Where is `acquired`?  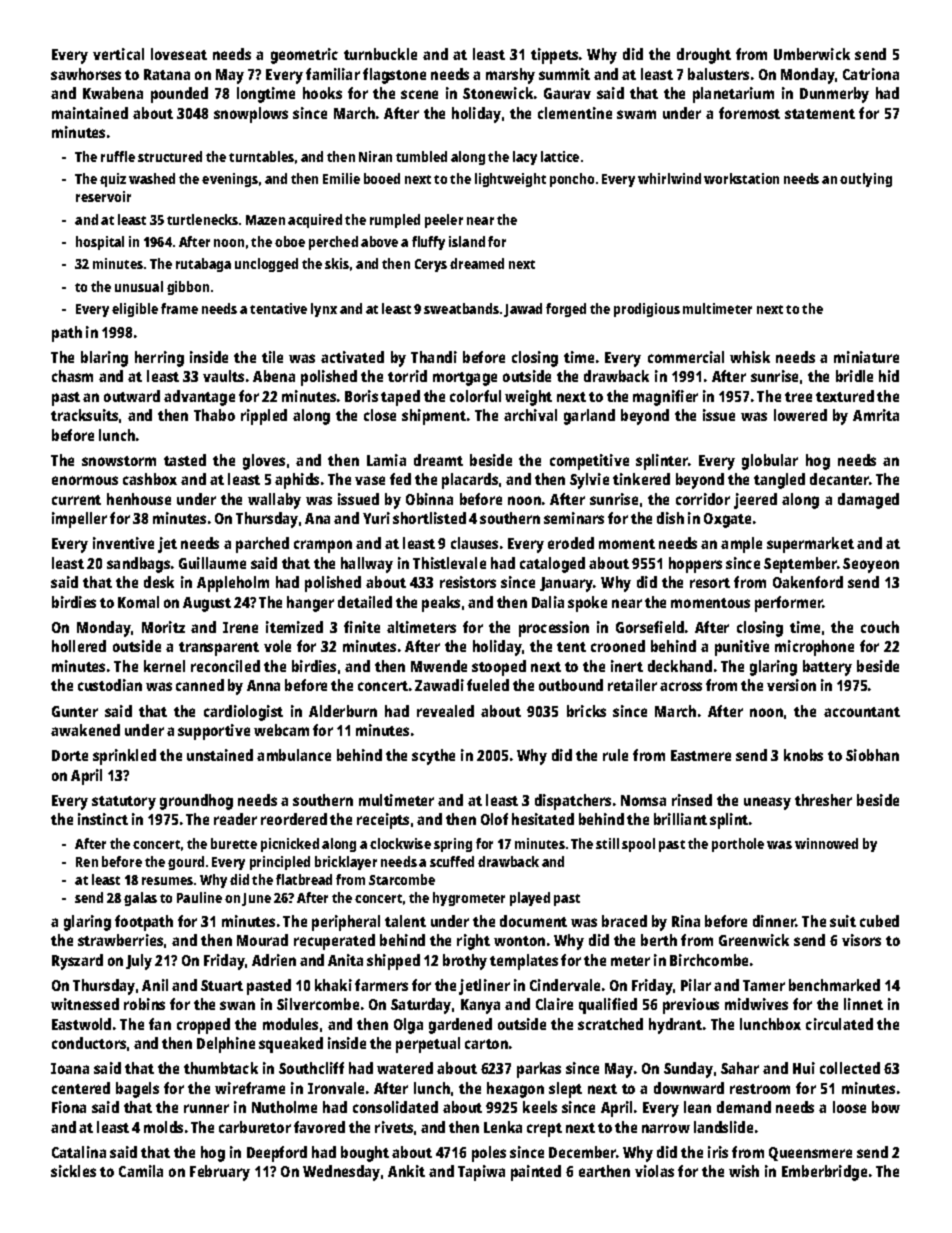 acquired is located at coordinates (315, 221).
